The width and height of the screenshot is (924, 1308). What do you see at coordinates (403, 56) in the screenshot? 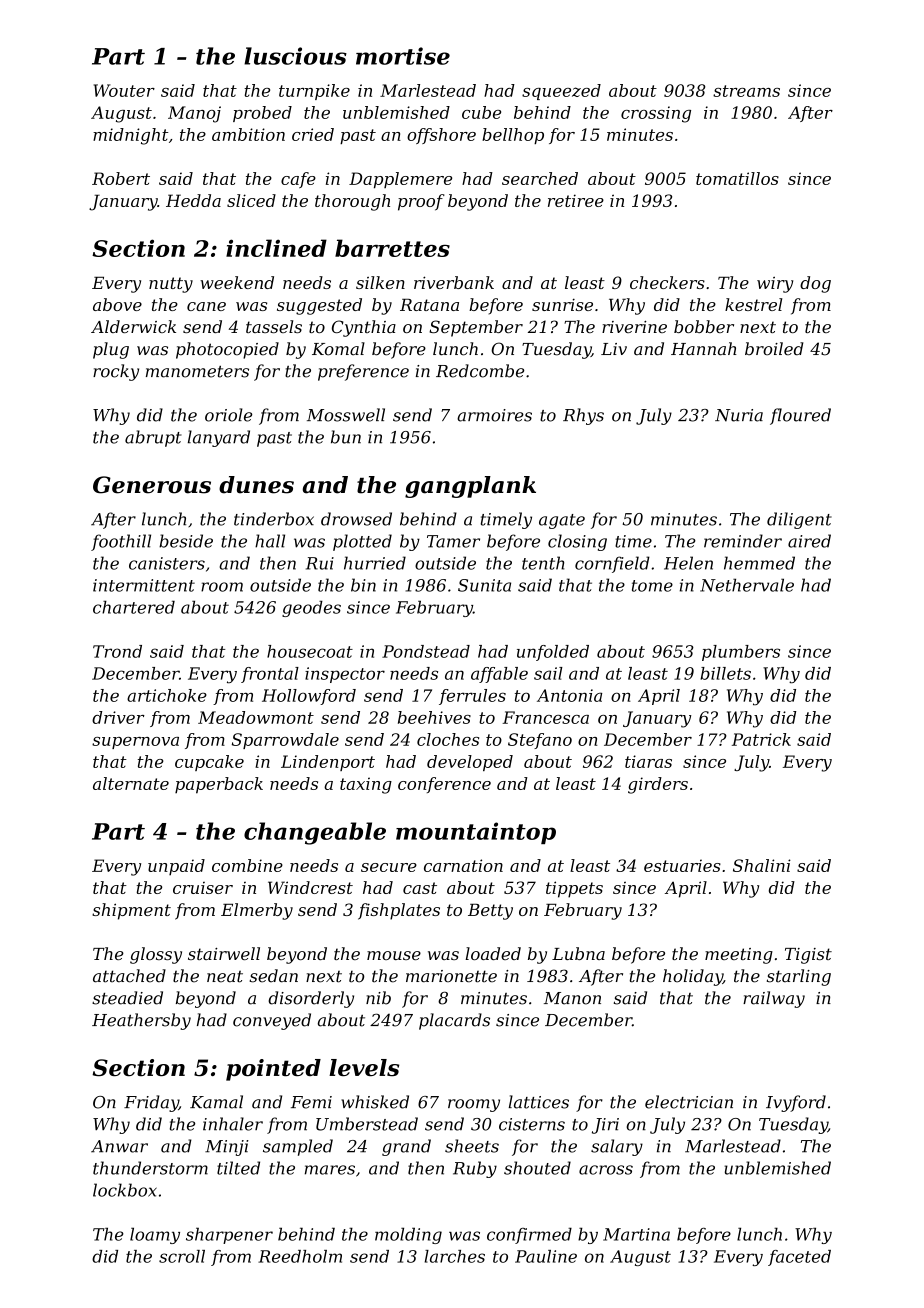
I see `mortise` at bounding box center [403, 56].
